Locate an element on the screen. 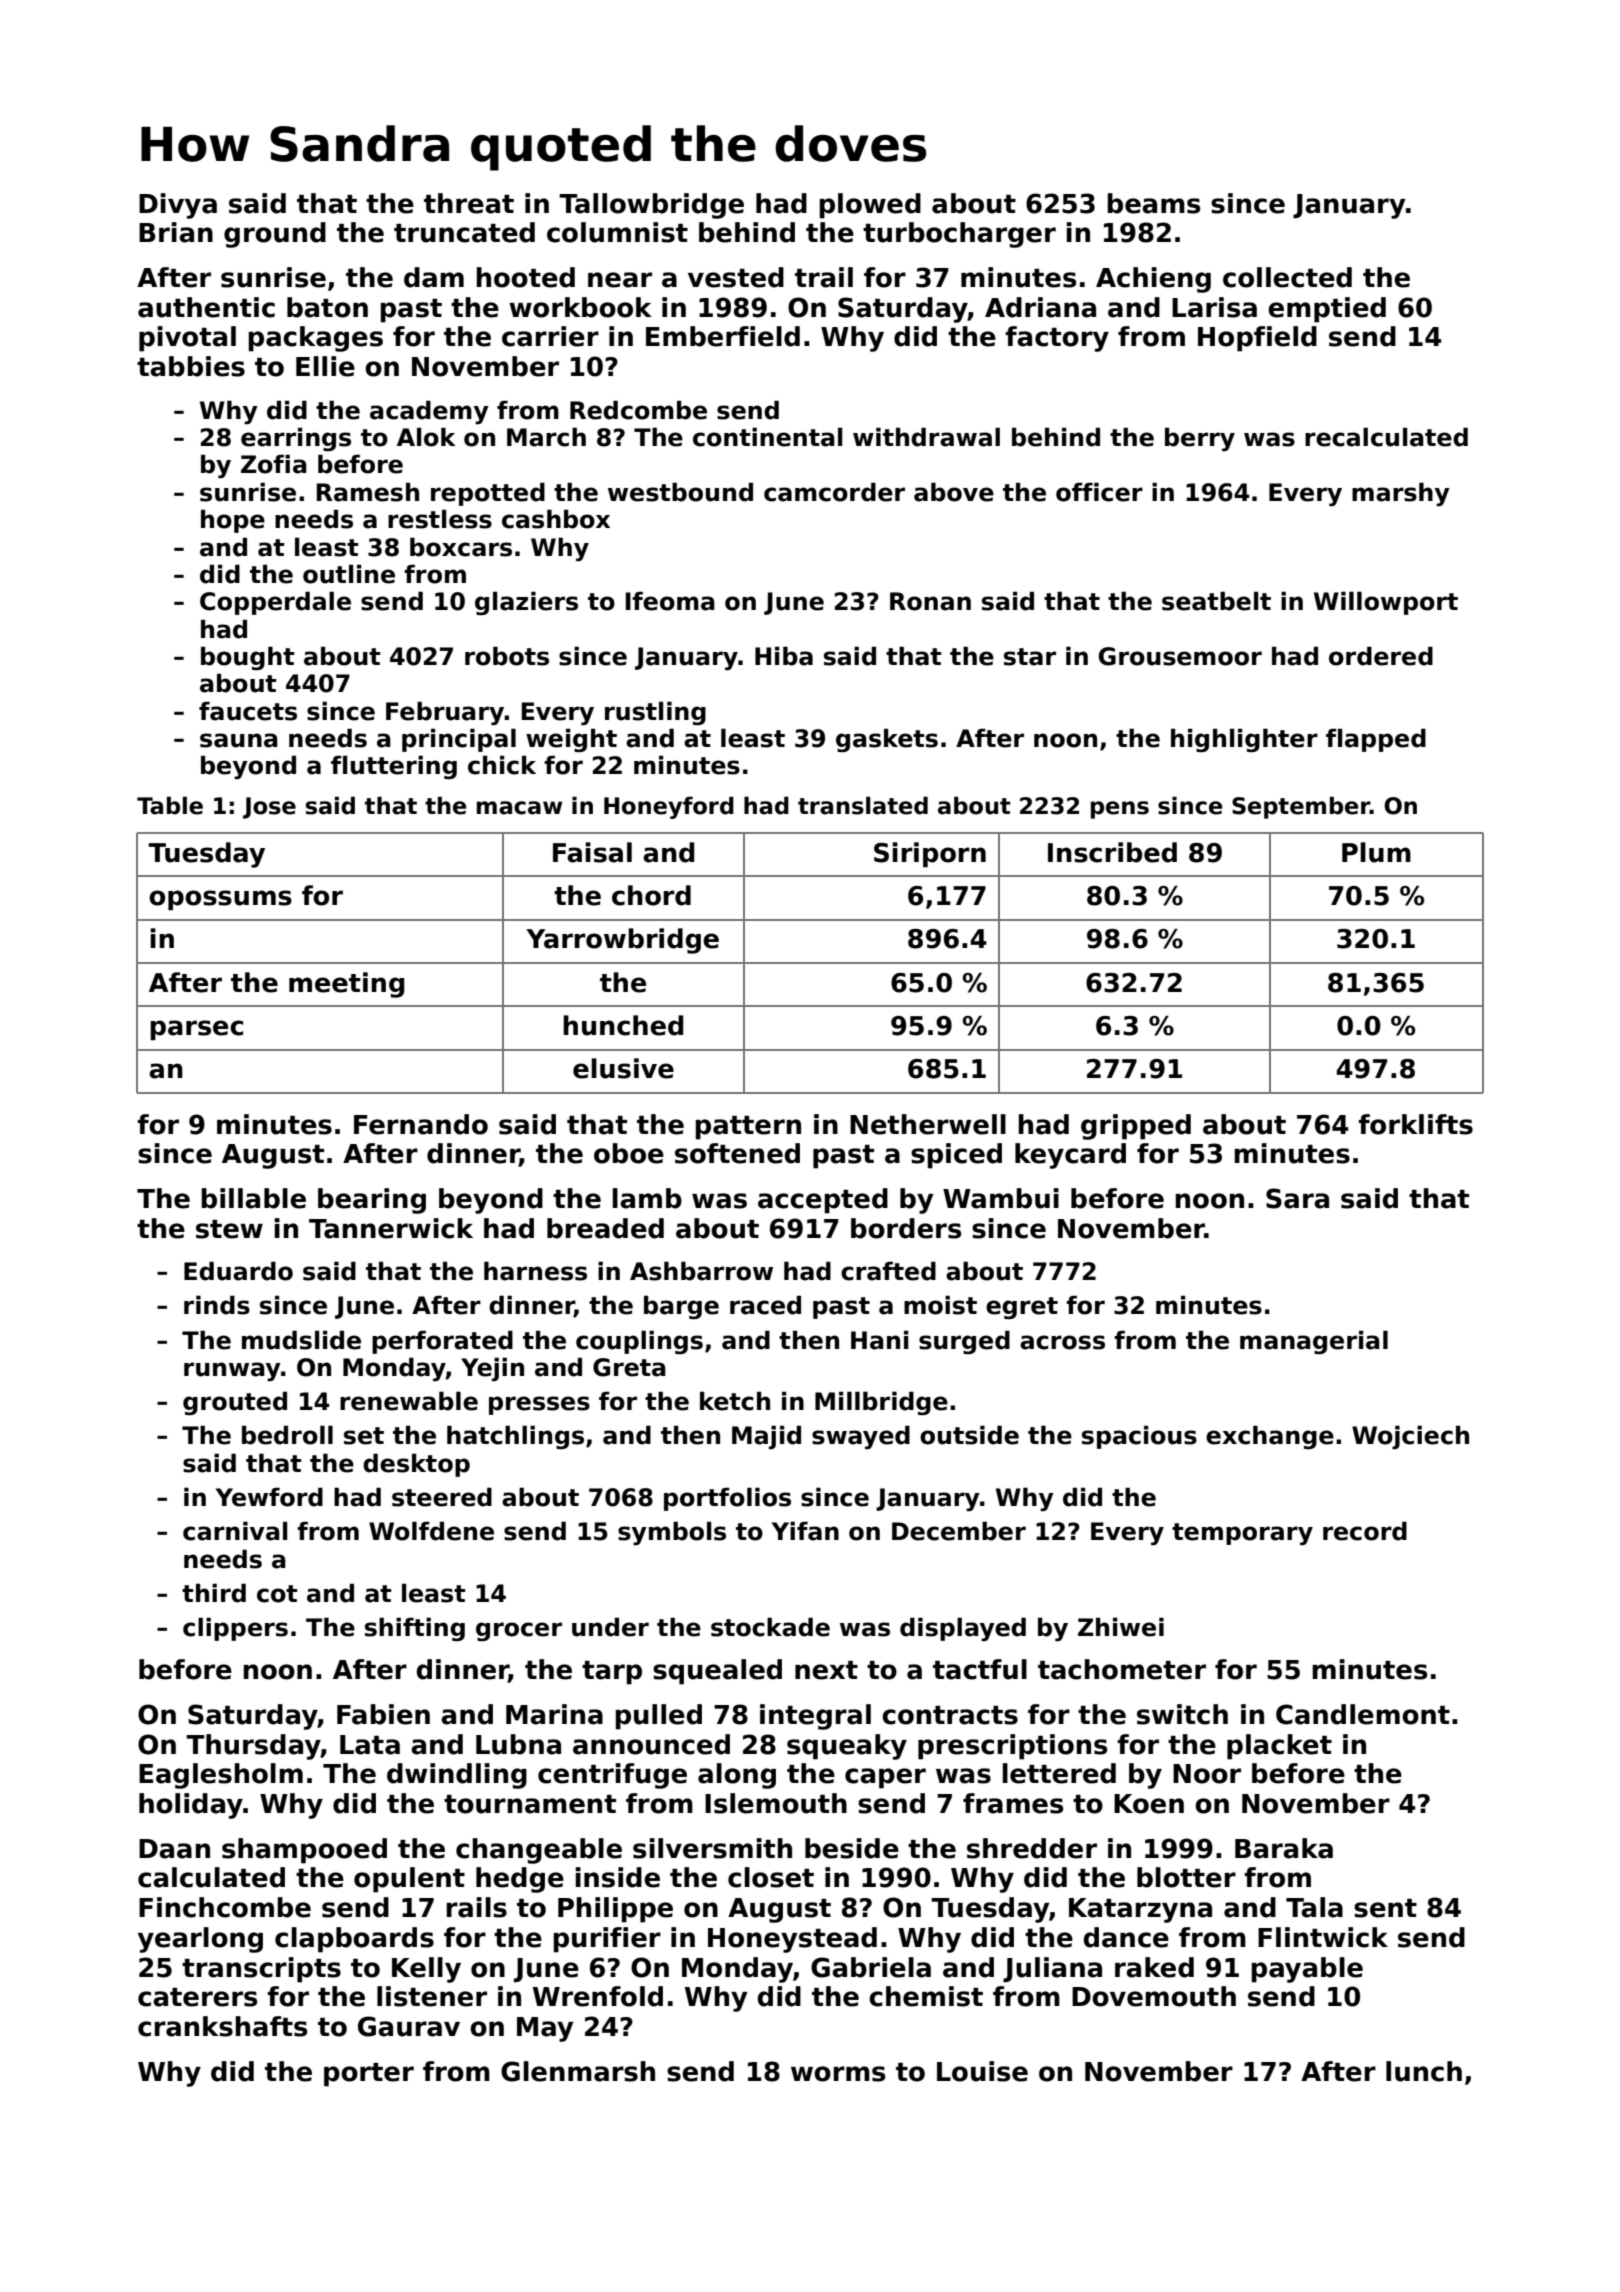 This screenshot has height=2292, width=1620. seatbelt is located at coordinates (1216, 601).
